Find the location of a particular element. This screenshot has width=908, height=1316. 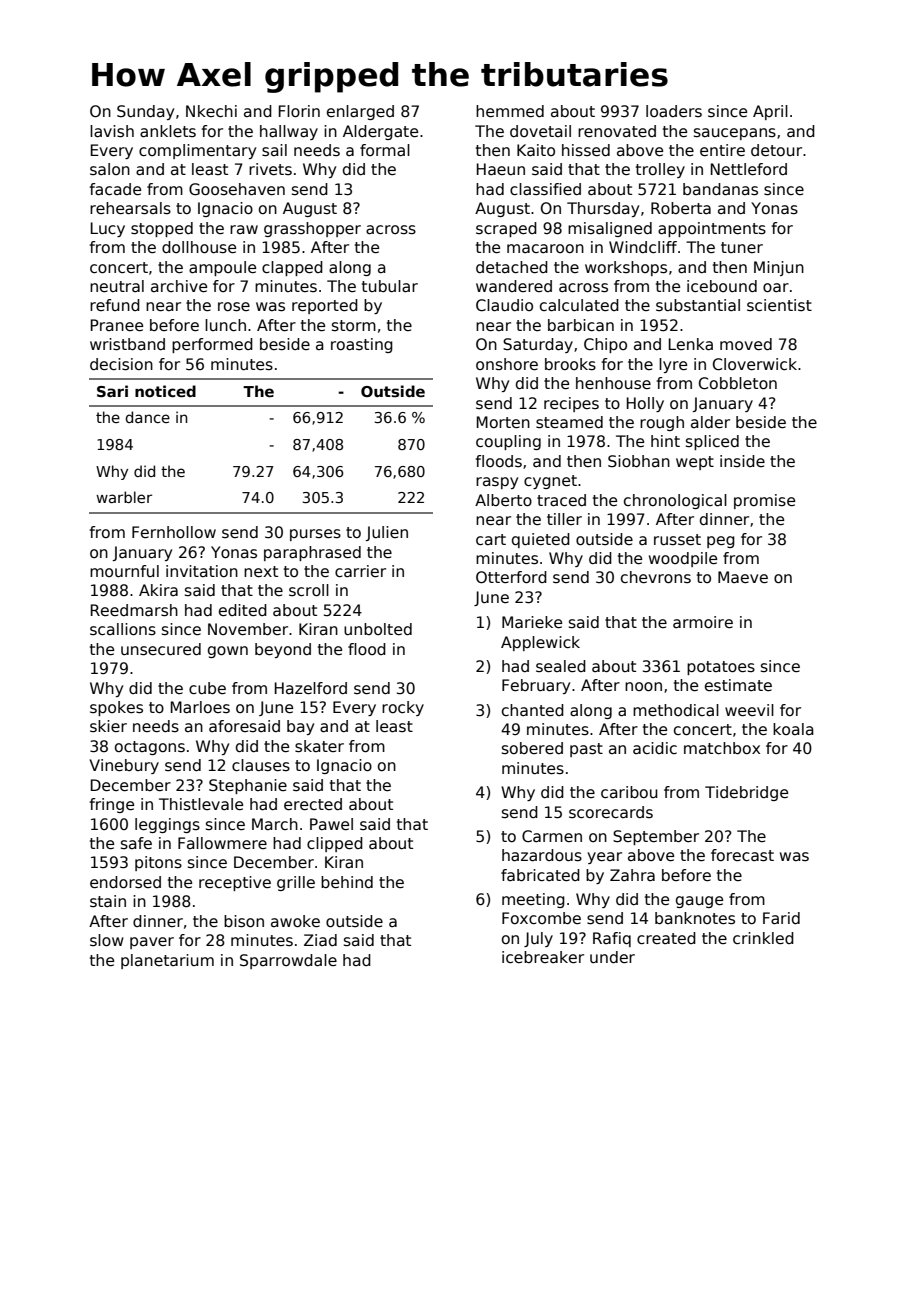

coupling is located at coordinates (508, 442).
